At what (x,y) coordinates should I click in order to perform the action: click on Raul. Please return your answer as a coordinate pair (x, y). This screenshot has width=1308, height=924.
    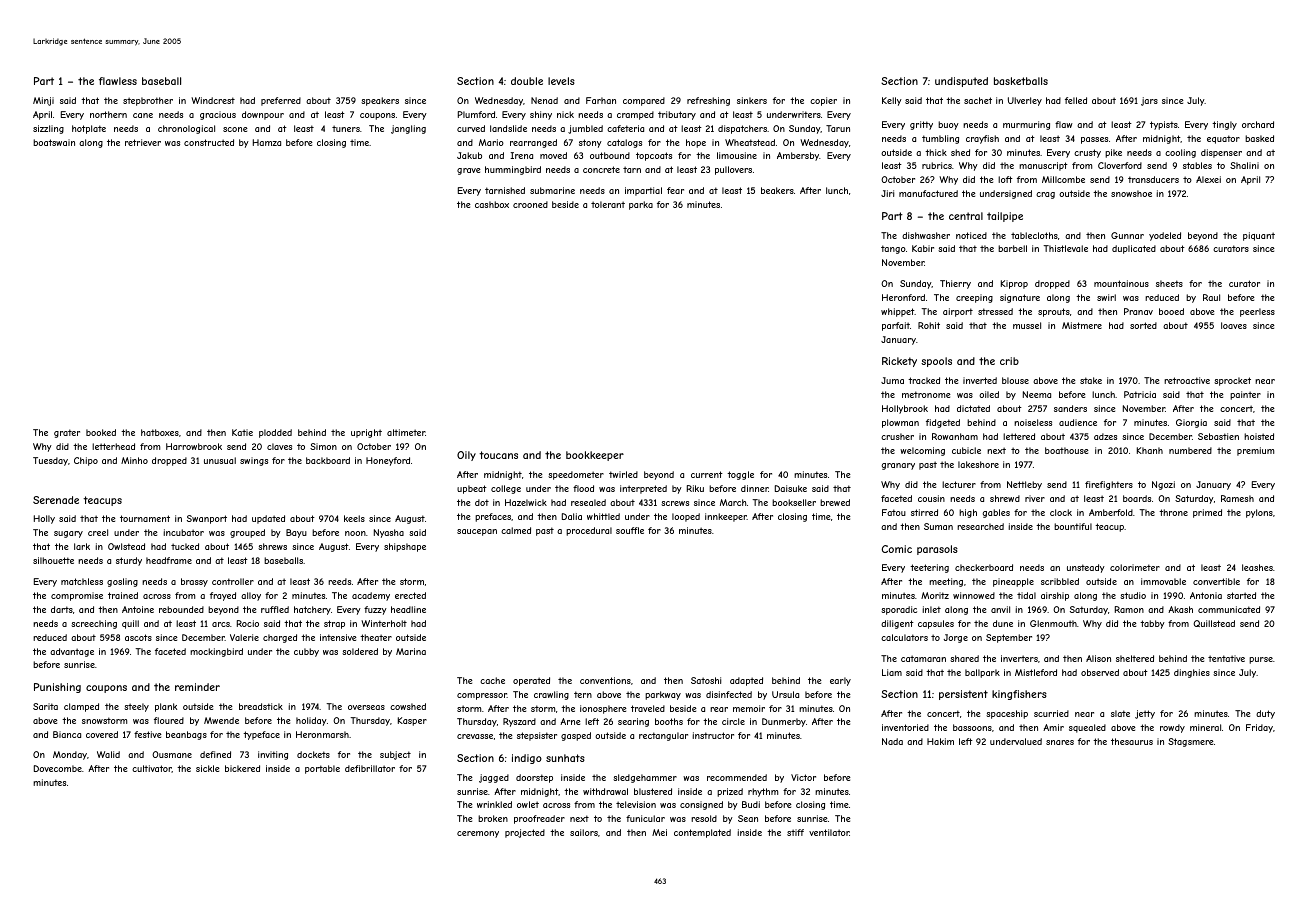
    Looking at the image, I should click on (1211, 297).
